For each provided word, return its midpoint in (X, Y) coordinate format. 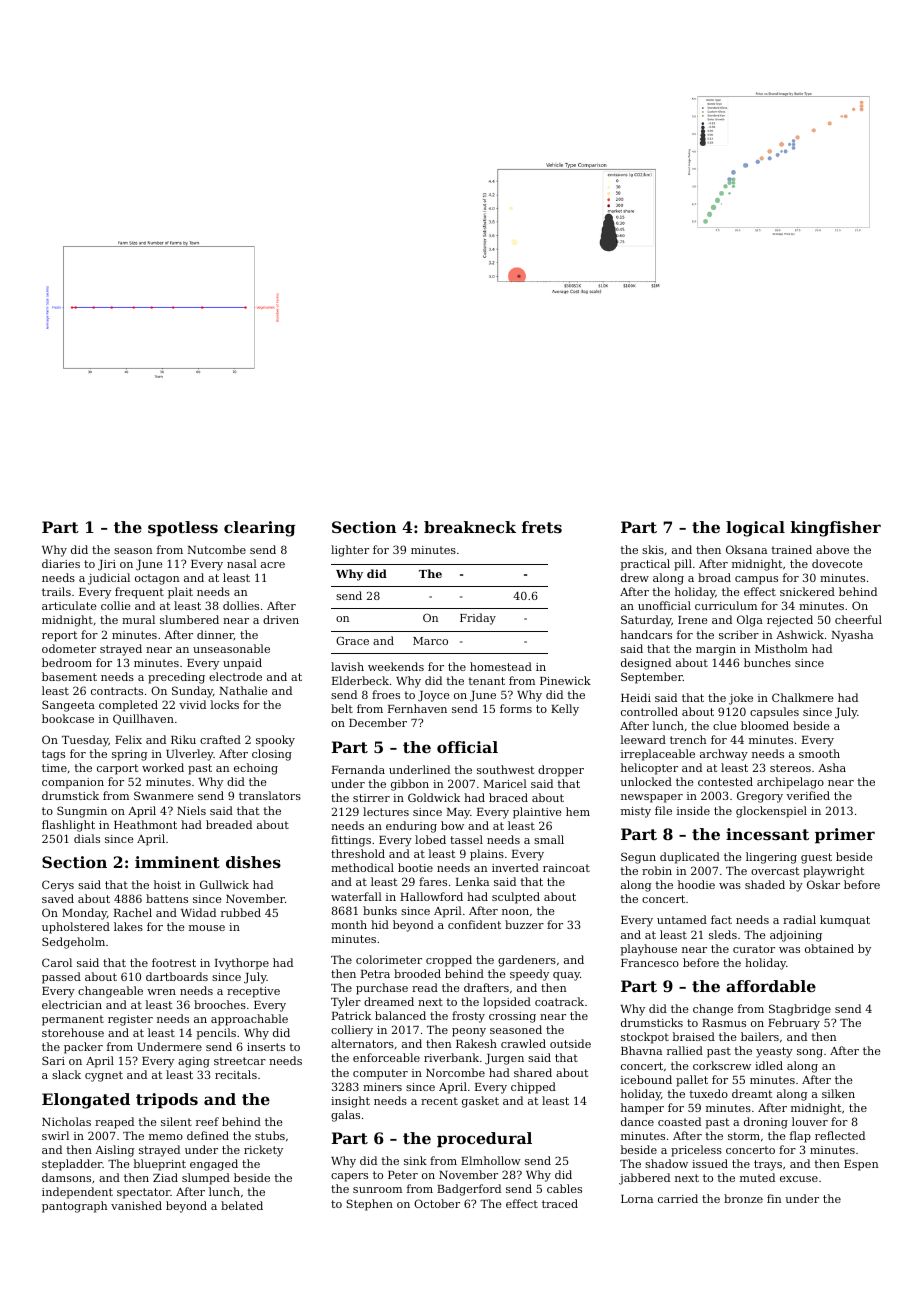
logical (755, 529)
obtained (829, 948)
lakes (128, 926)
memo (166, 1137)
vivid (192, 704)
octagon (157, 579)
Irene (693, 620)
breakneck (470, 527)
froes (386, 694)
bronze (743, 1198)
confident (474, 924)
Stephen (370, 1205)
